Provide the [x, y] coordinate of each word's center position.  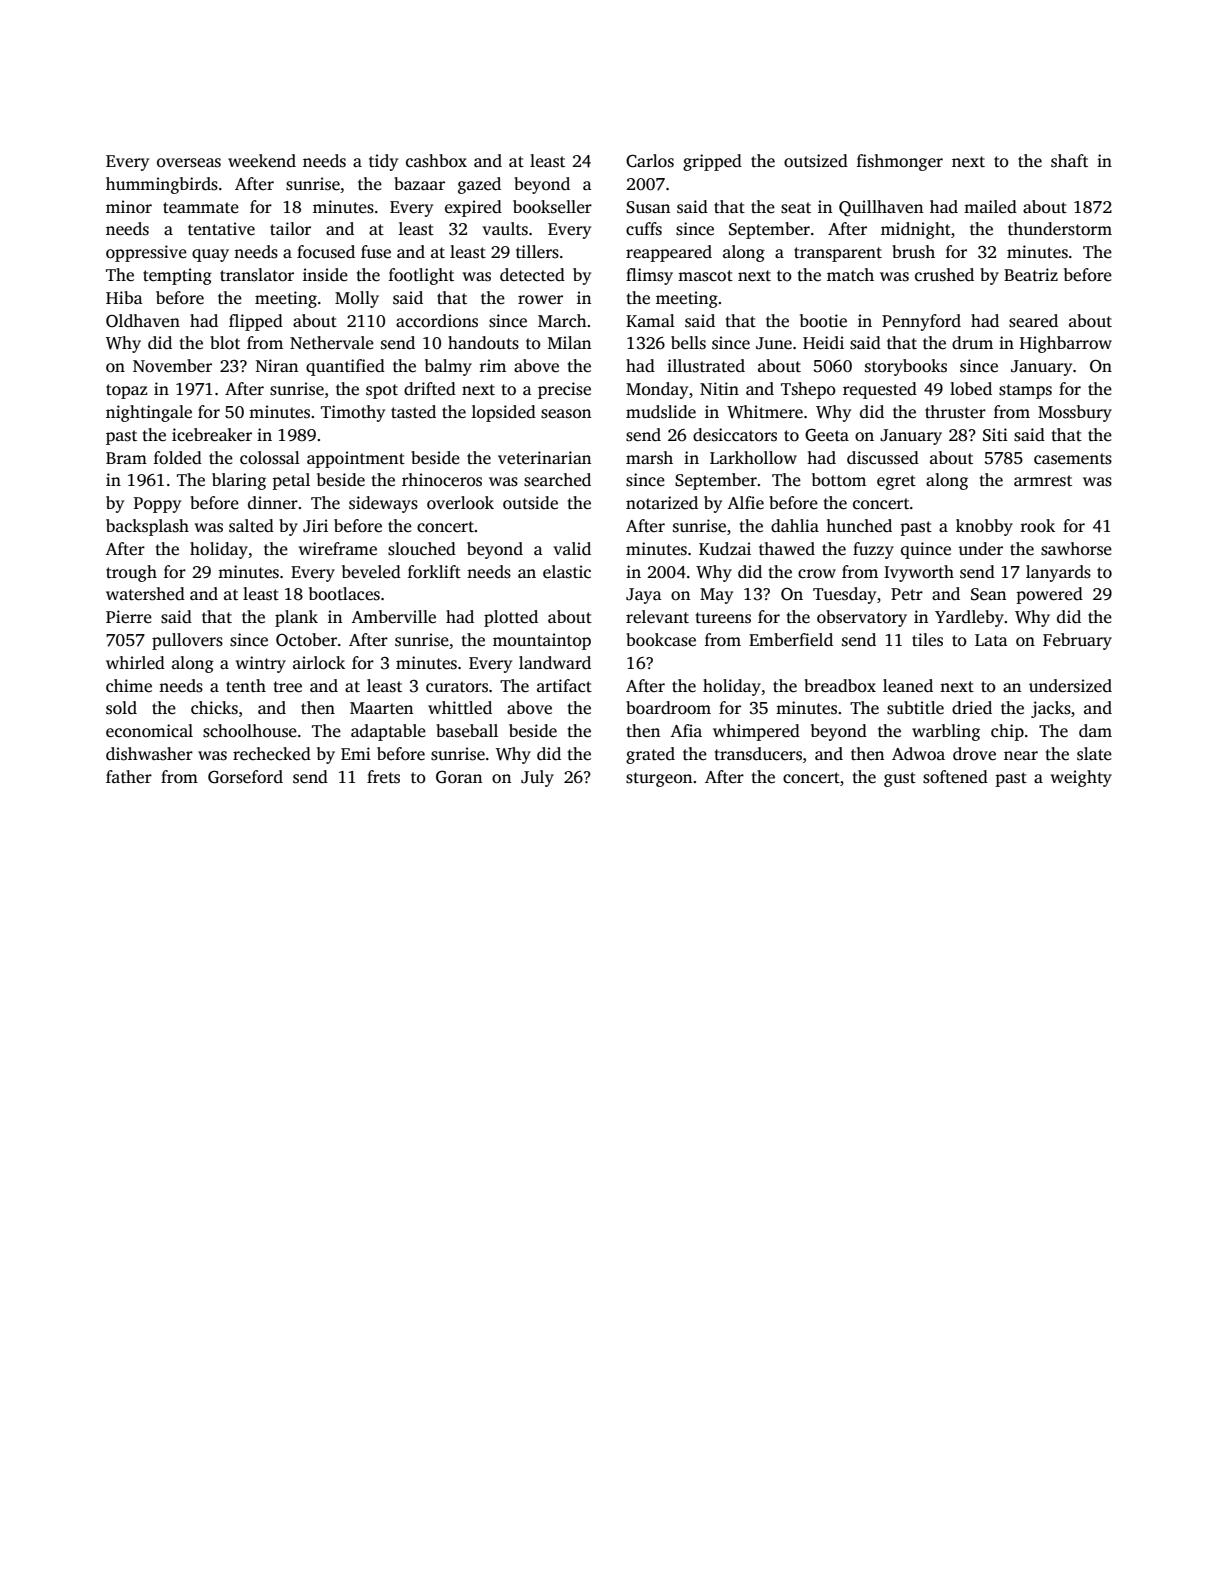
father [129, 777]
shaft [1069, 161]
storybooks [906, 367]
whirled [135, 663]
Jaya [644, 596]
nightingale [149, 413]
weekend [262, 161]
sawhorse [1076, 549]
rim [493, 365]
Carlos [650, 161]
